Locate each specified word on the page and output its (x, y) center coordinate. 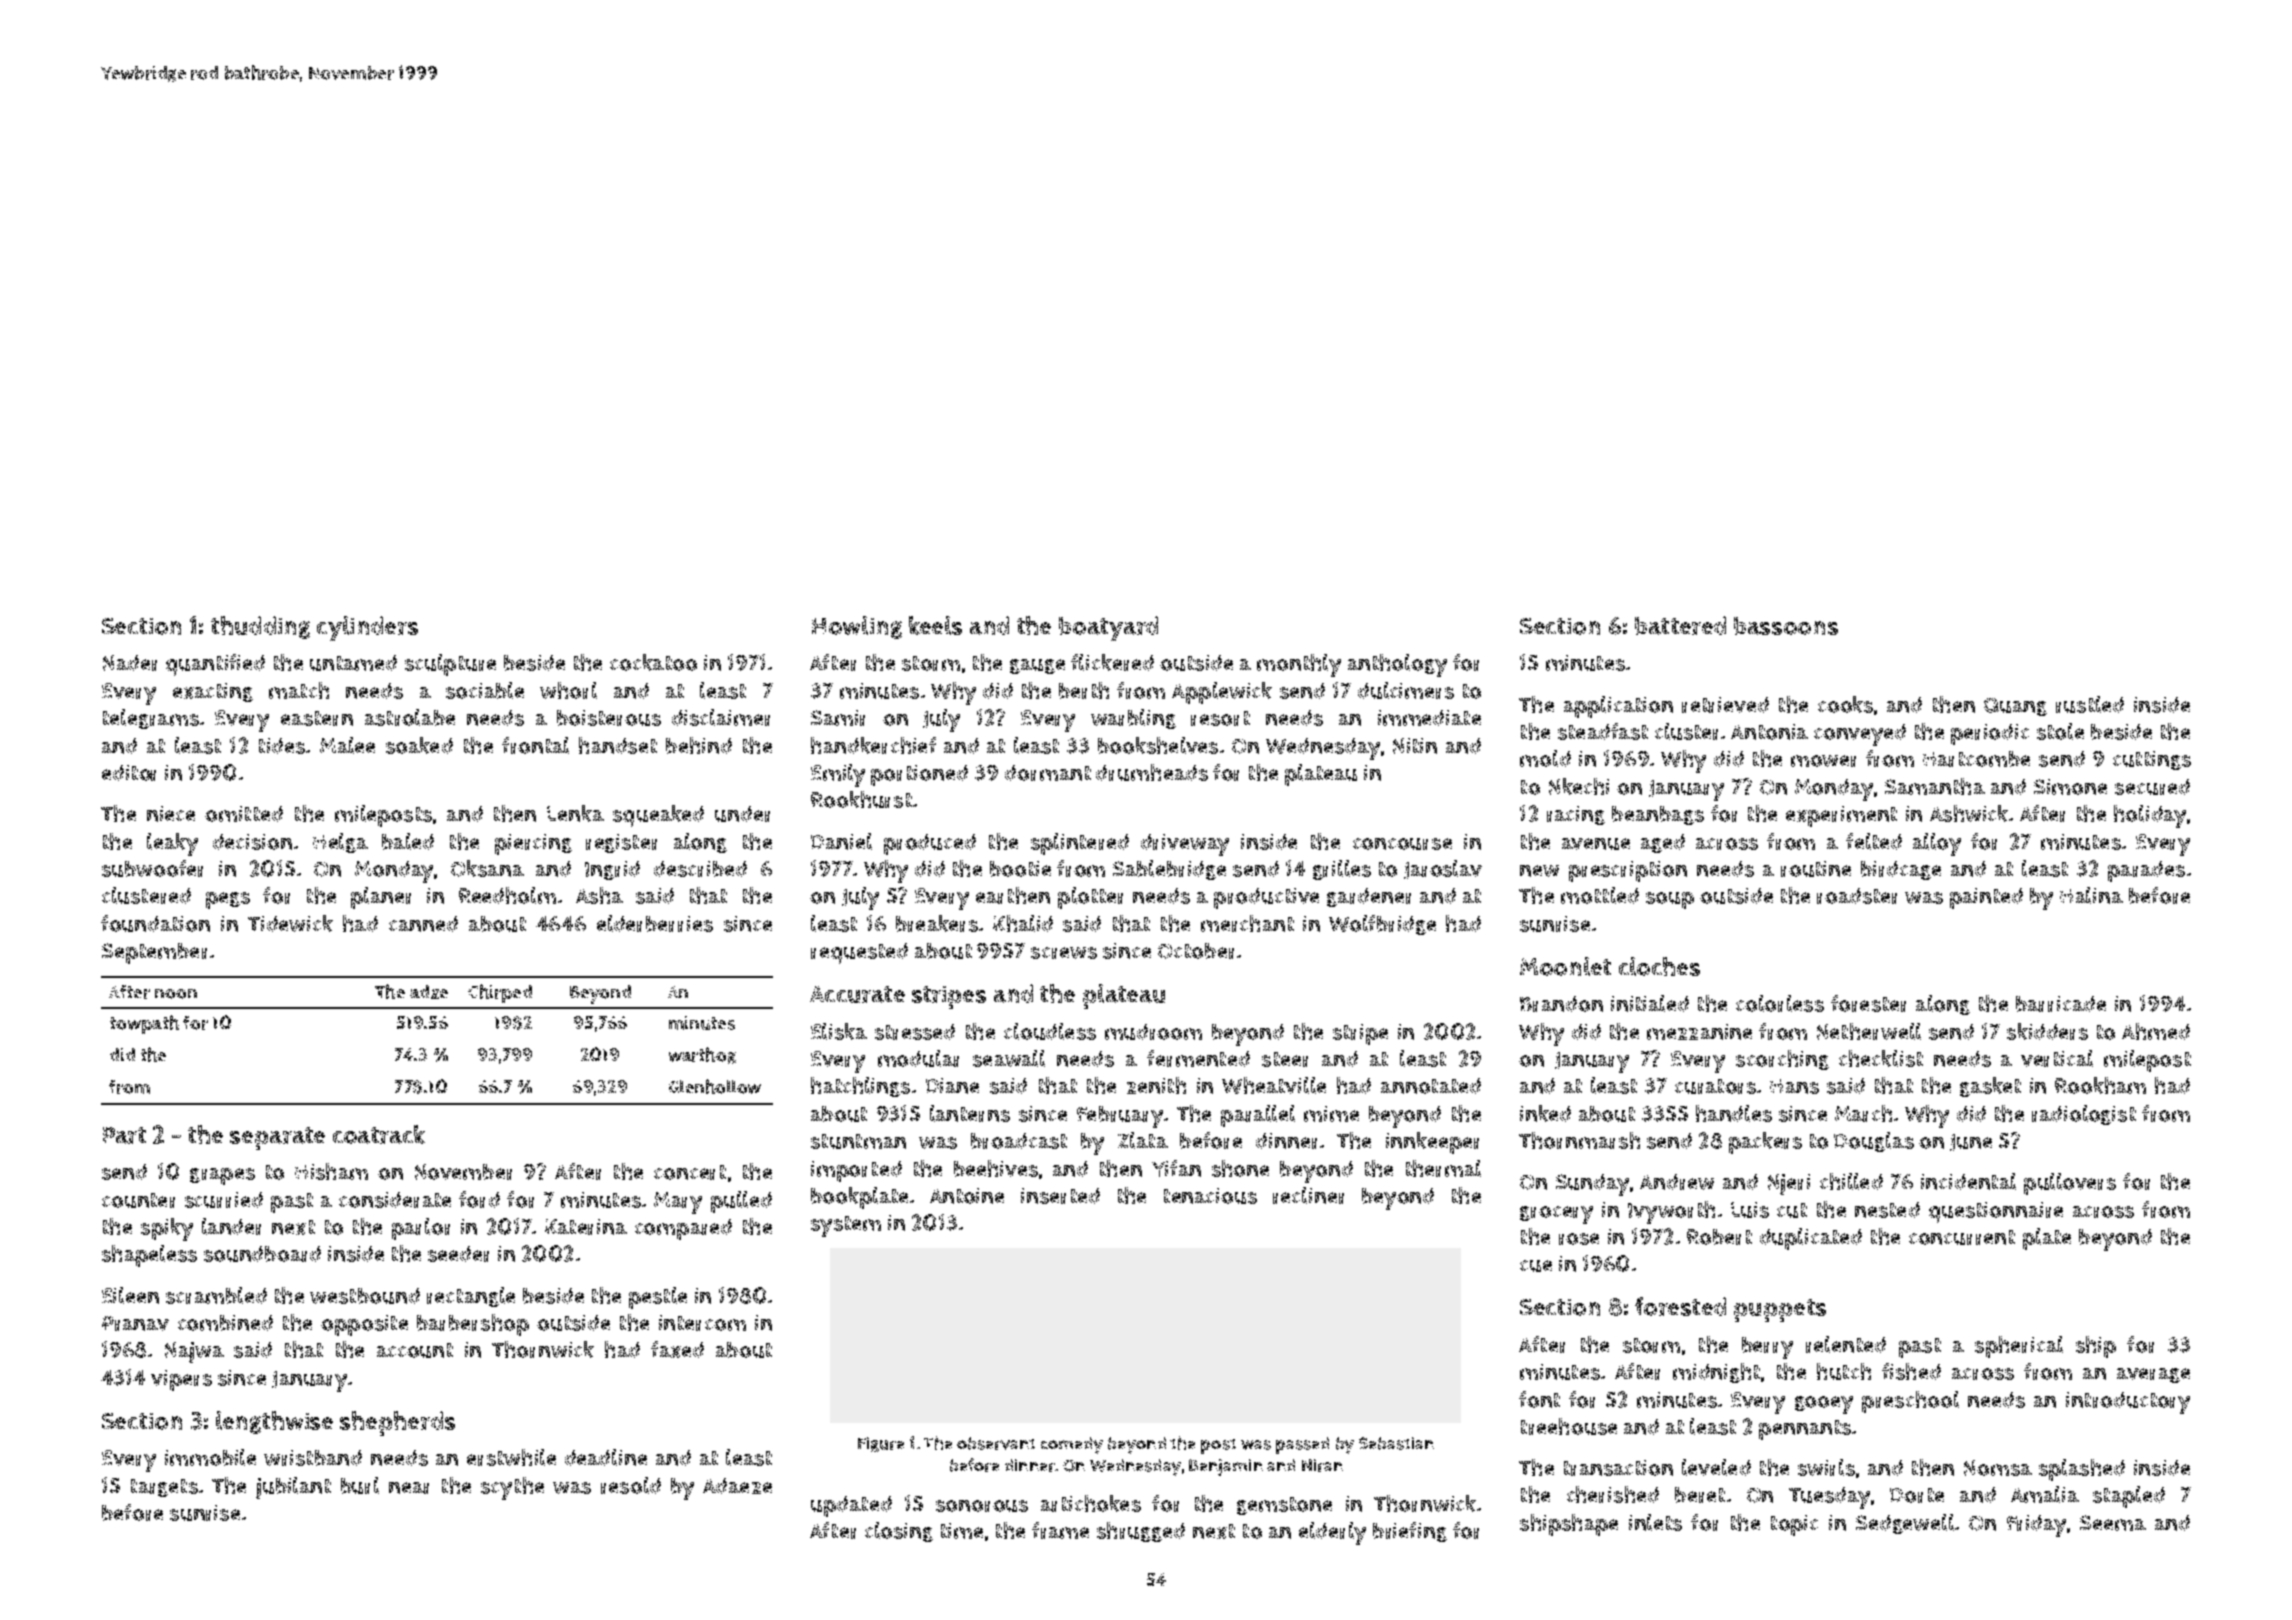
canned (423, 924)
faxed (677, 1349)
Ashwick (1969, 813)
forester (1868, 1003)
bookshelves (1158, 745)
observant (996, 1443)
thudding (260, 627)
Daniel (841, 841)
